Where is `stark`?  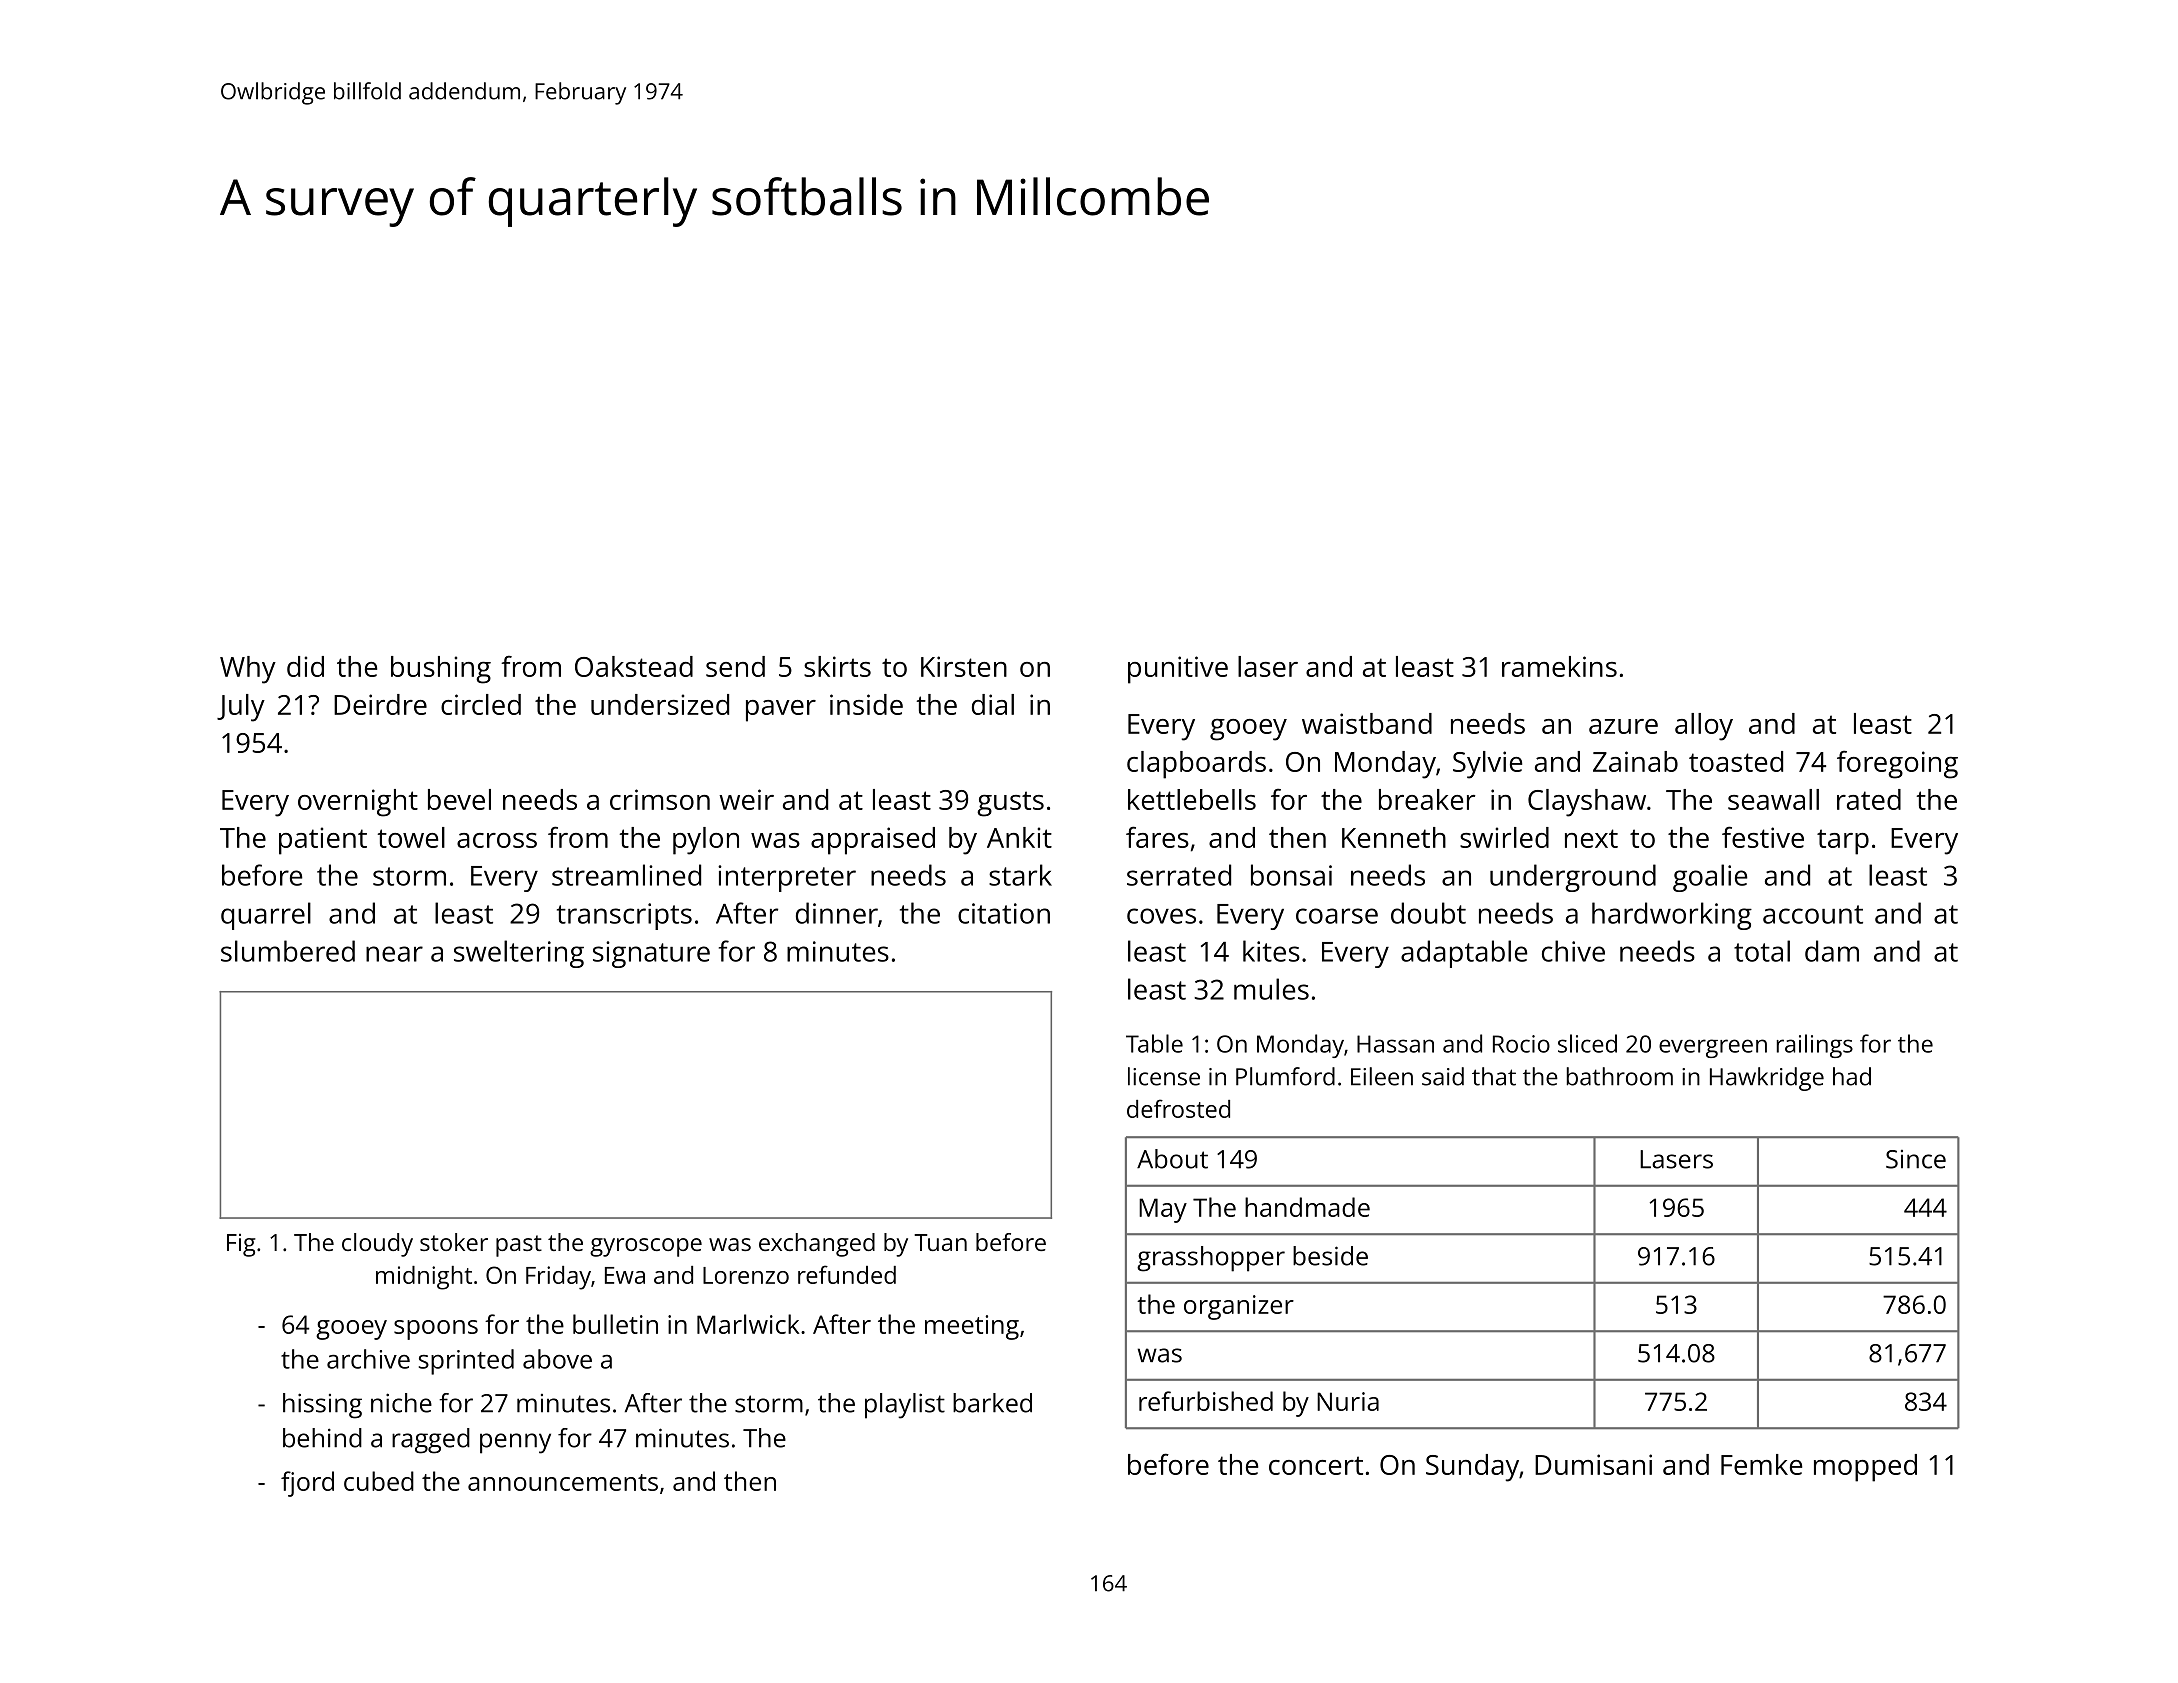
stark is located at coordinates (1020, 875).
